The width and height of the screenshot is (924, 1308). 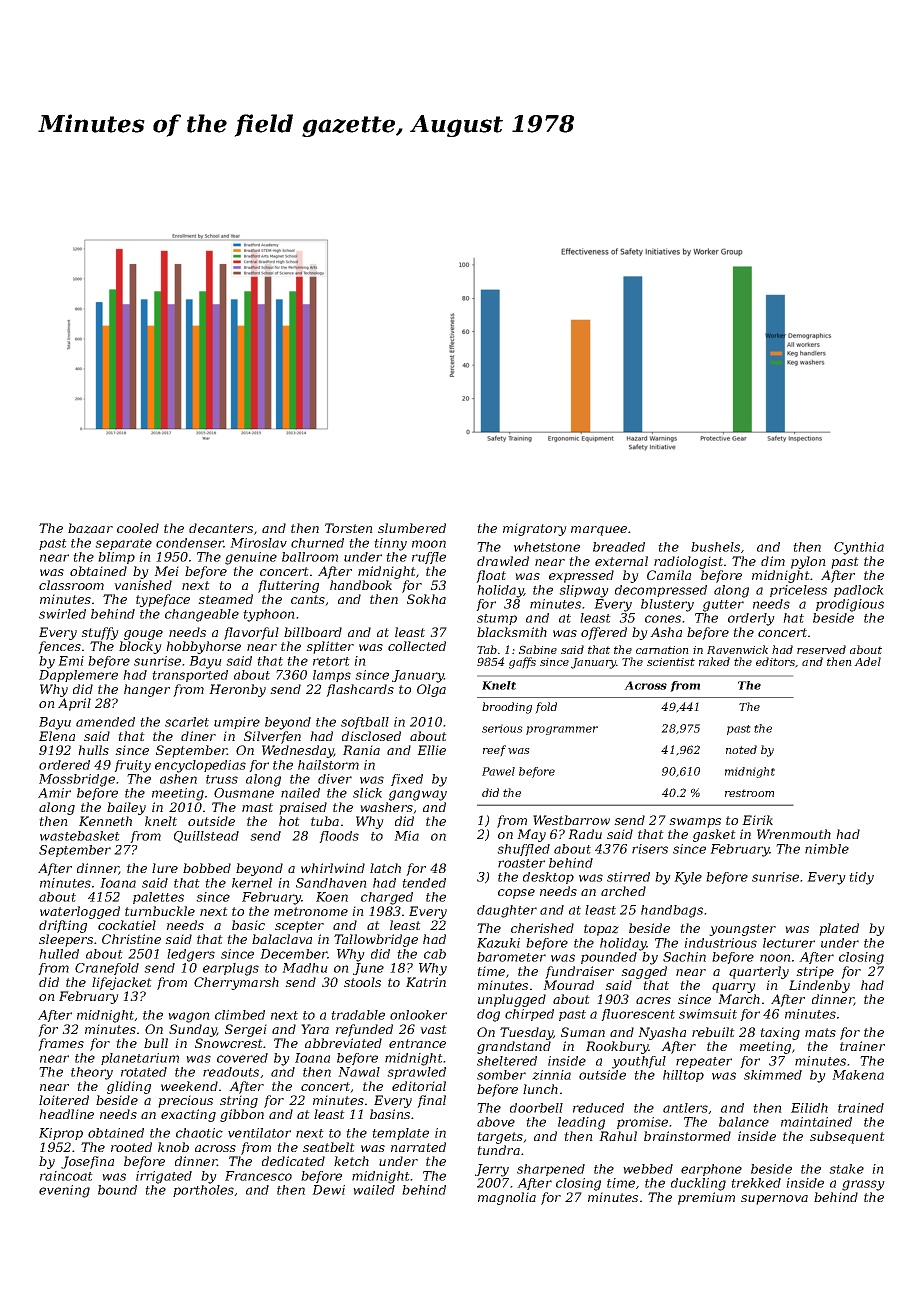 What do you see at coordinates (231, 1072) in the screenshot?
I see `readouts` at bounding box center [231, 1072].
